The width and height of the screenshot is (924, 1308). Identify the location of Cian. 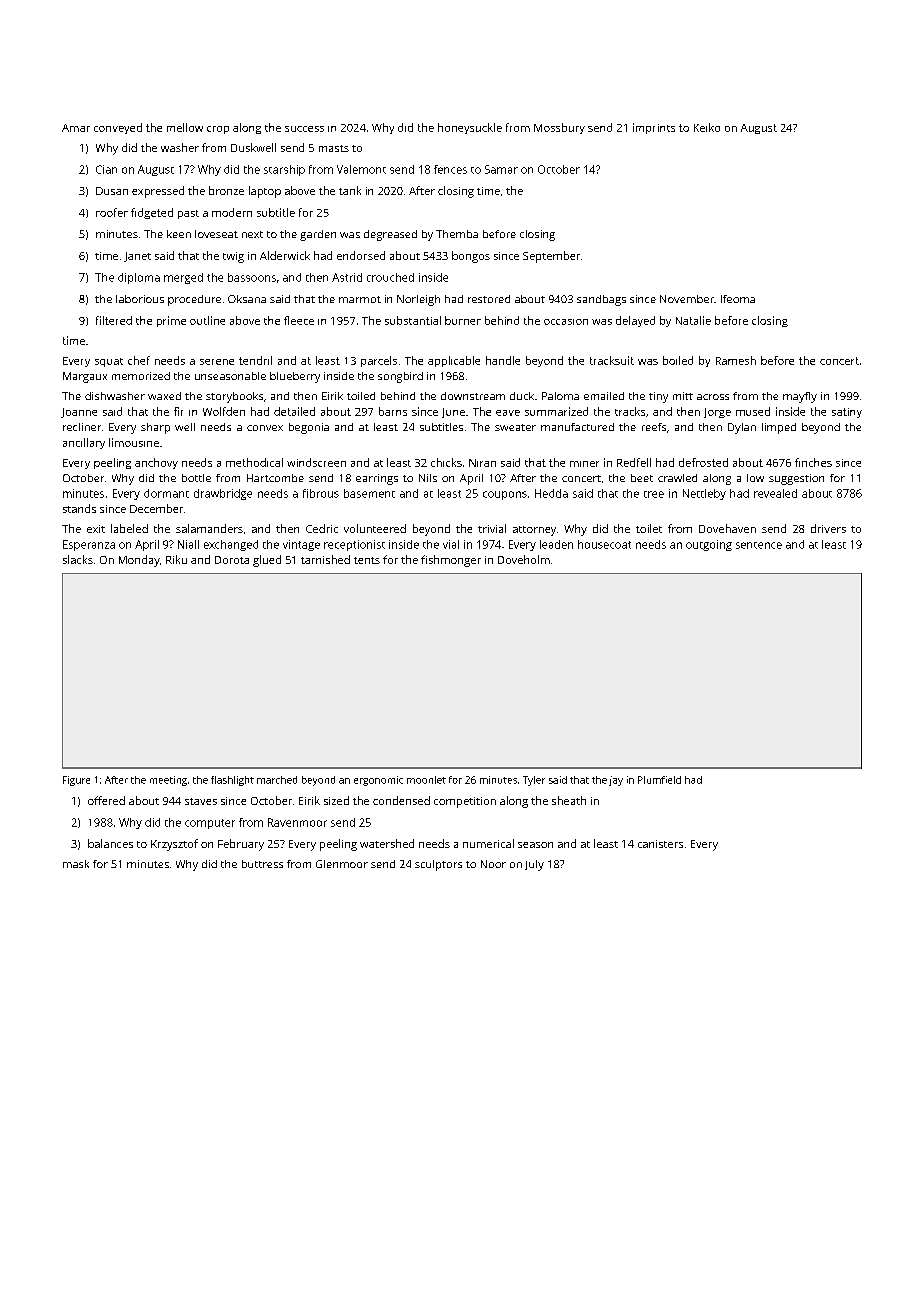
(106, 169).
